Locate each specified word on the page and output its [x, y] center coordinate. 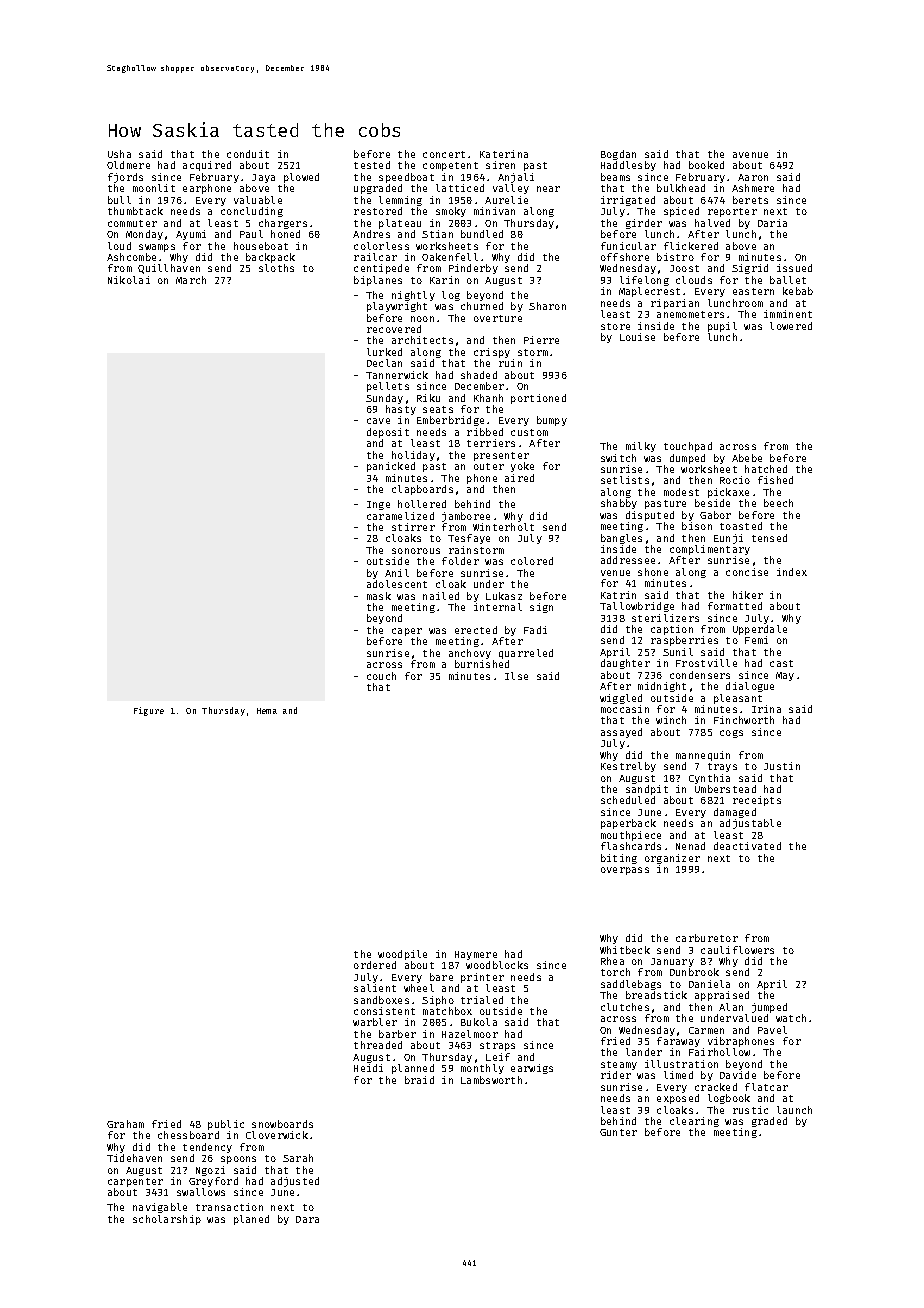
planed [251, 1220]
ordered [375, 965]
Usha [119, 154]
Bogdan [618, 155]
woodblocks [497, 965]
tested [372, 165]
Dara [307, 1219]
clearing [694, 1122]
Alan [731, 1007]
